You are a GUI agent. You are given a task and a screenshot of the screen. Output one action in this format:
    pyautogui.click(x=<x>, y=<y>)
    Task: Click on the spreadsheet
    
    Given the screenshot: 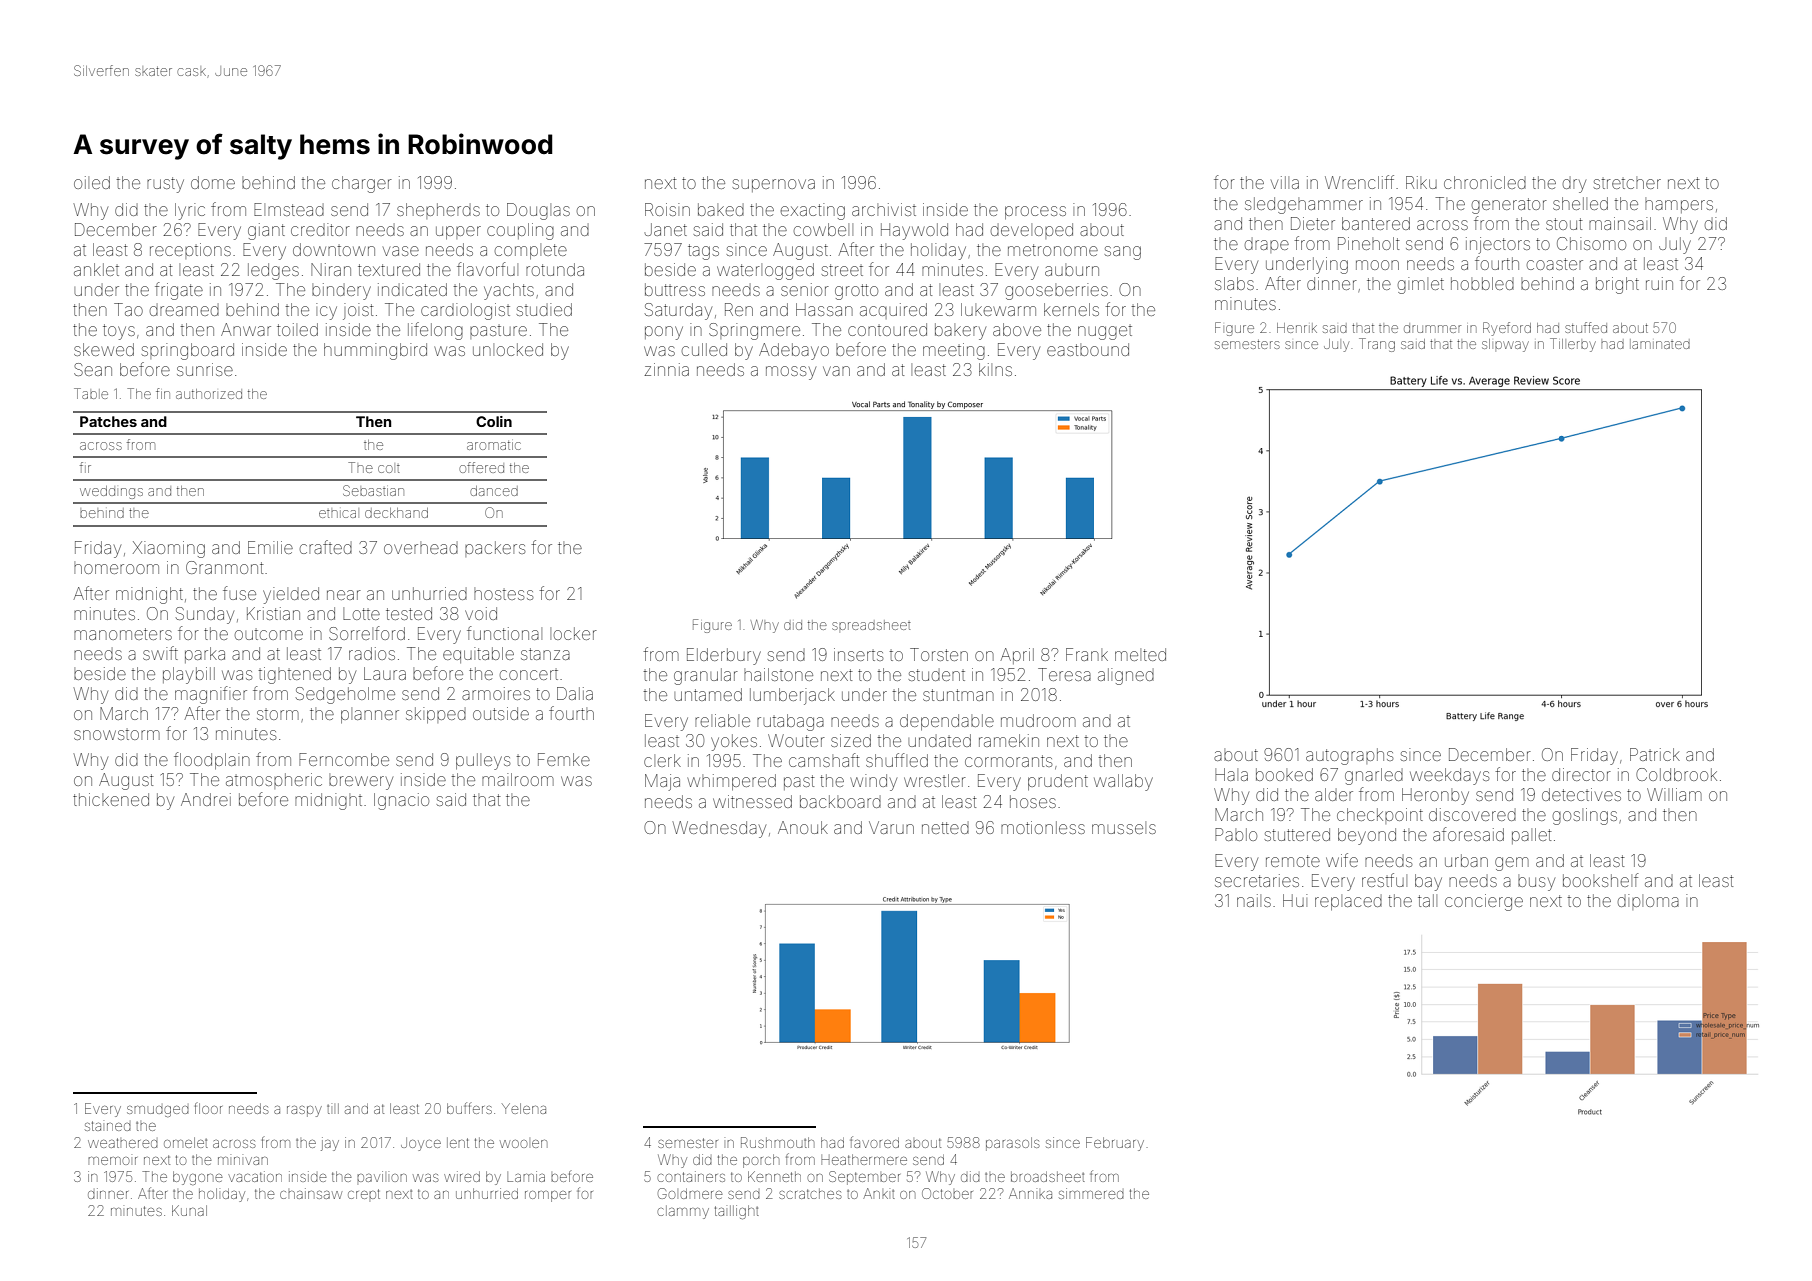 What is the action you would take?
    pyautogui.click(x=871, y=625)
